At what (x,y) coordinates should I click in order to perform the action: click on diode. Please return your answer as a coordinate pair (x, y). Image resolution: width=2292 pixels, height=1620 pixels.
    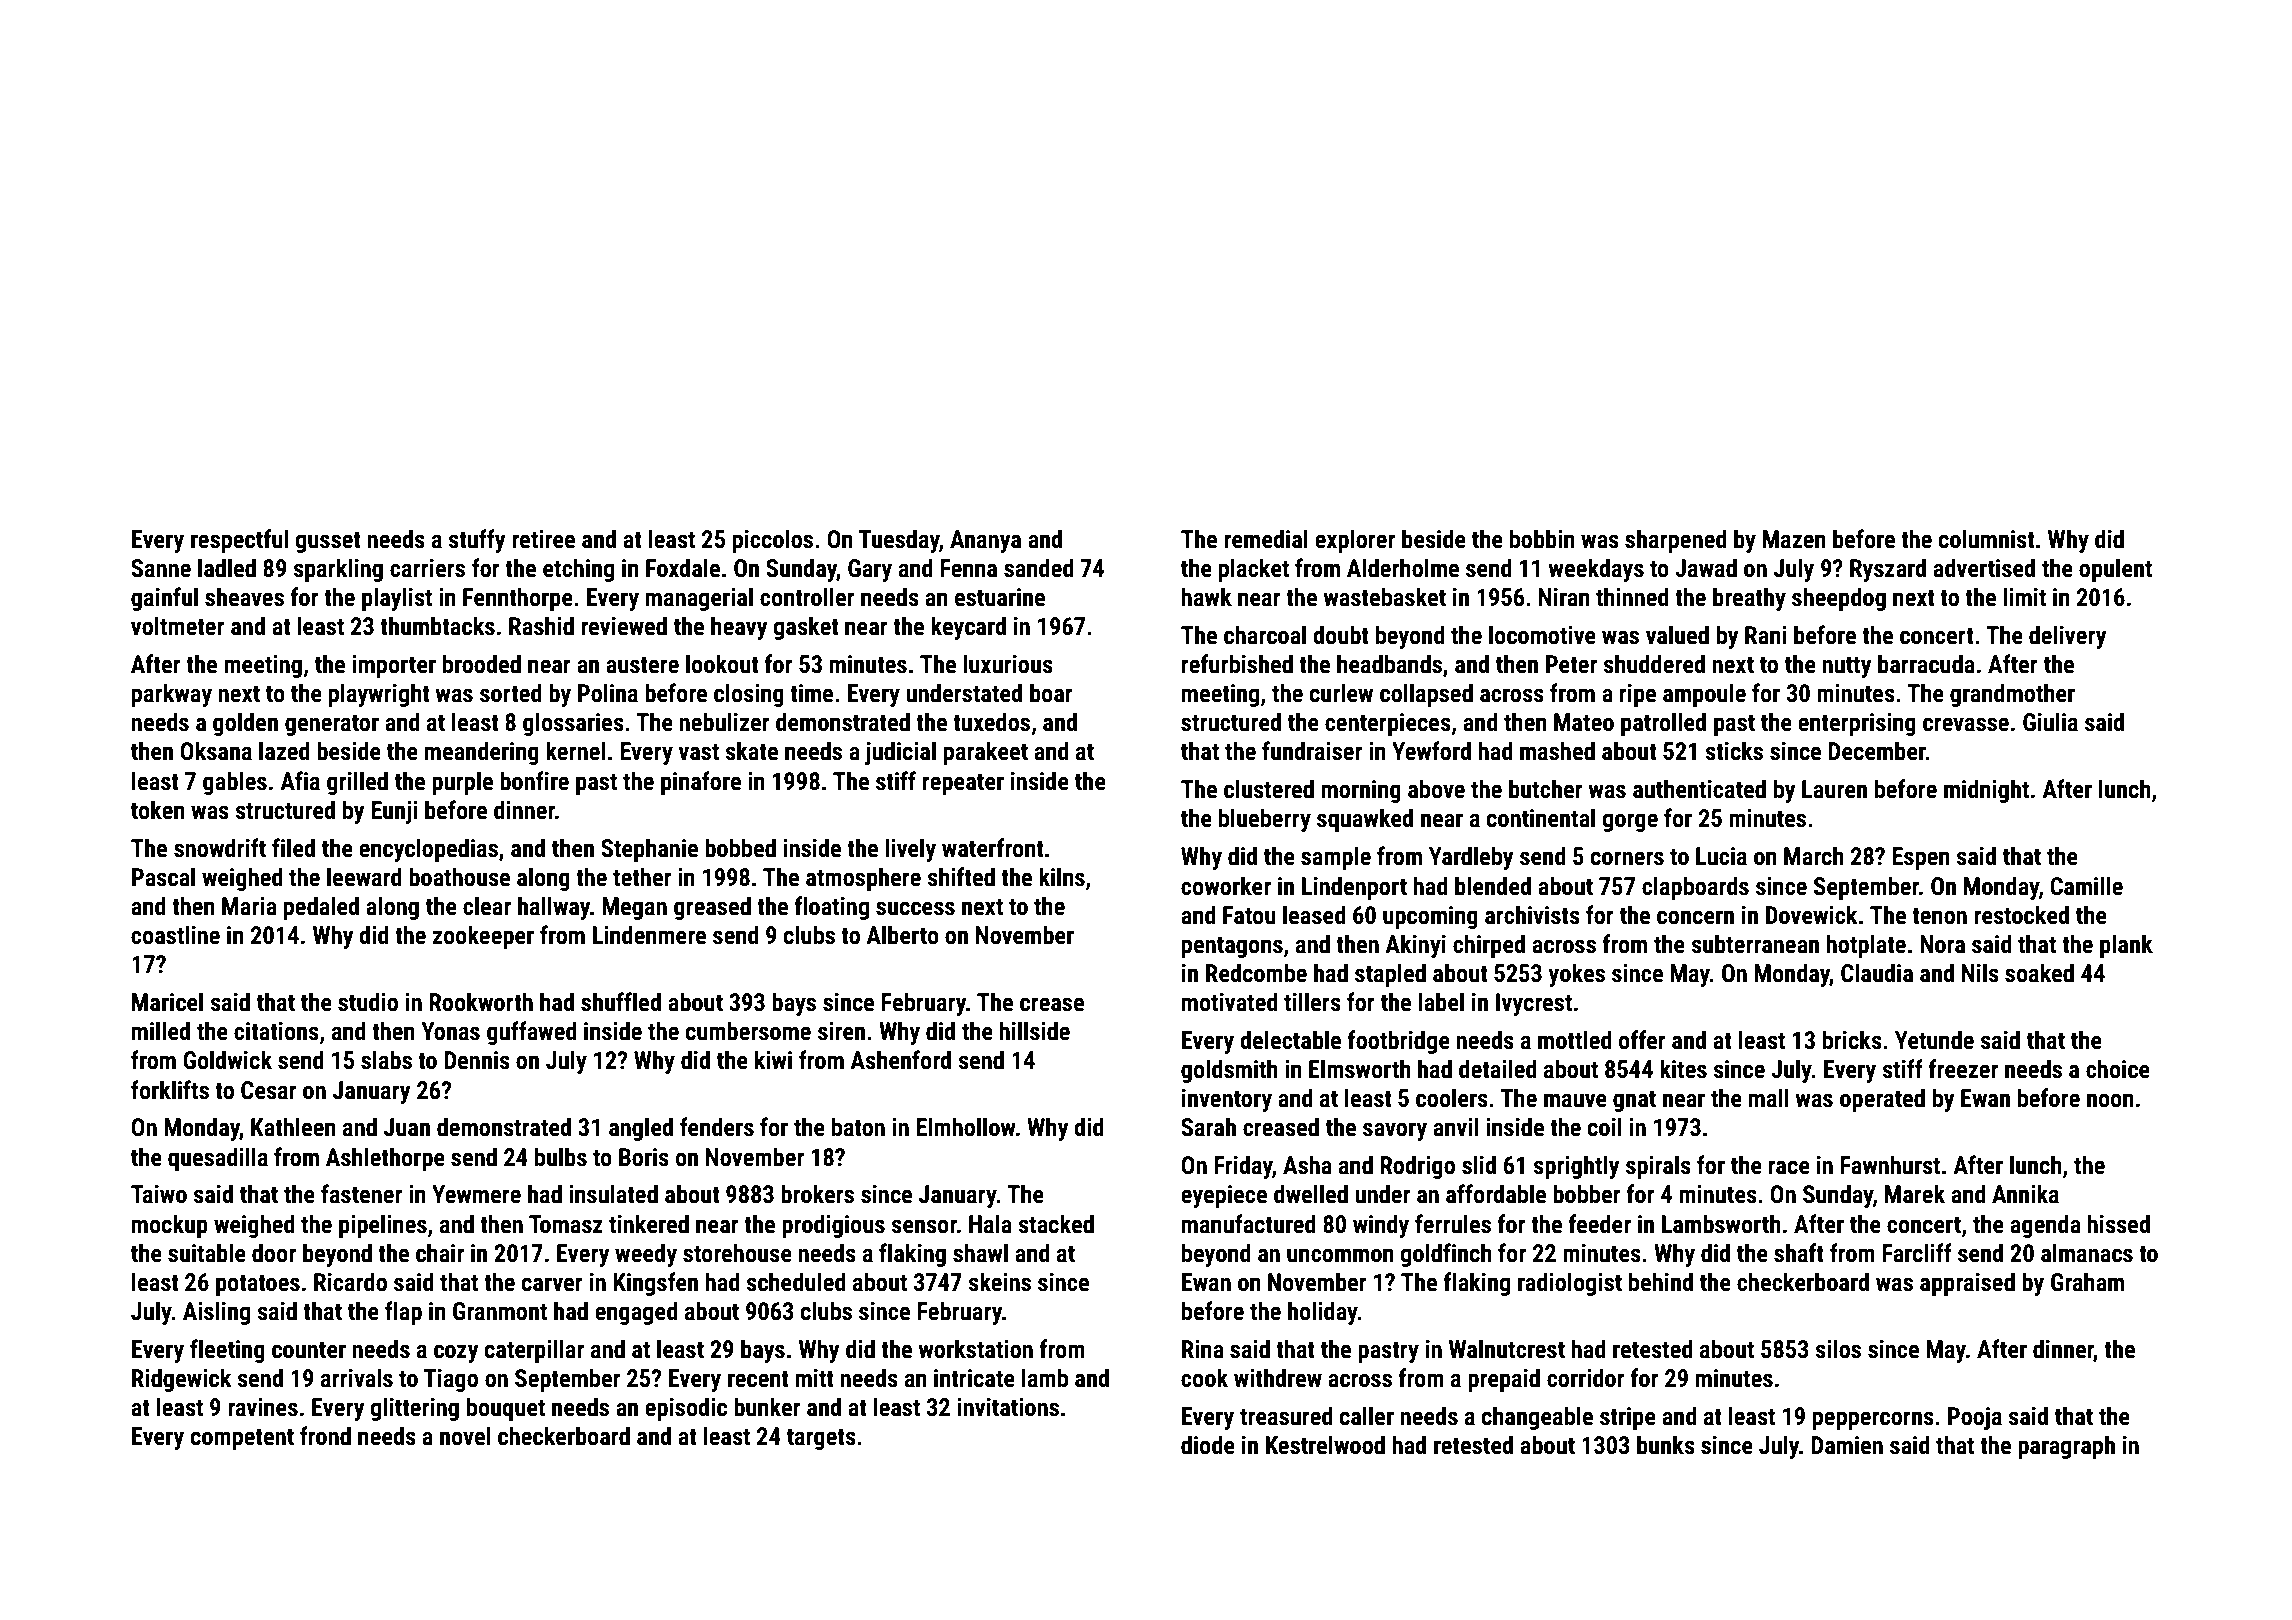
    Looking at the image, I should click on (1208, 1445).
